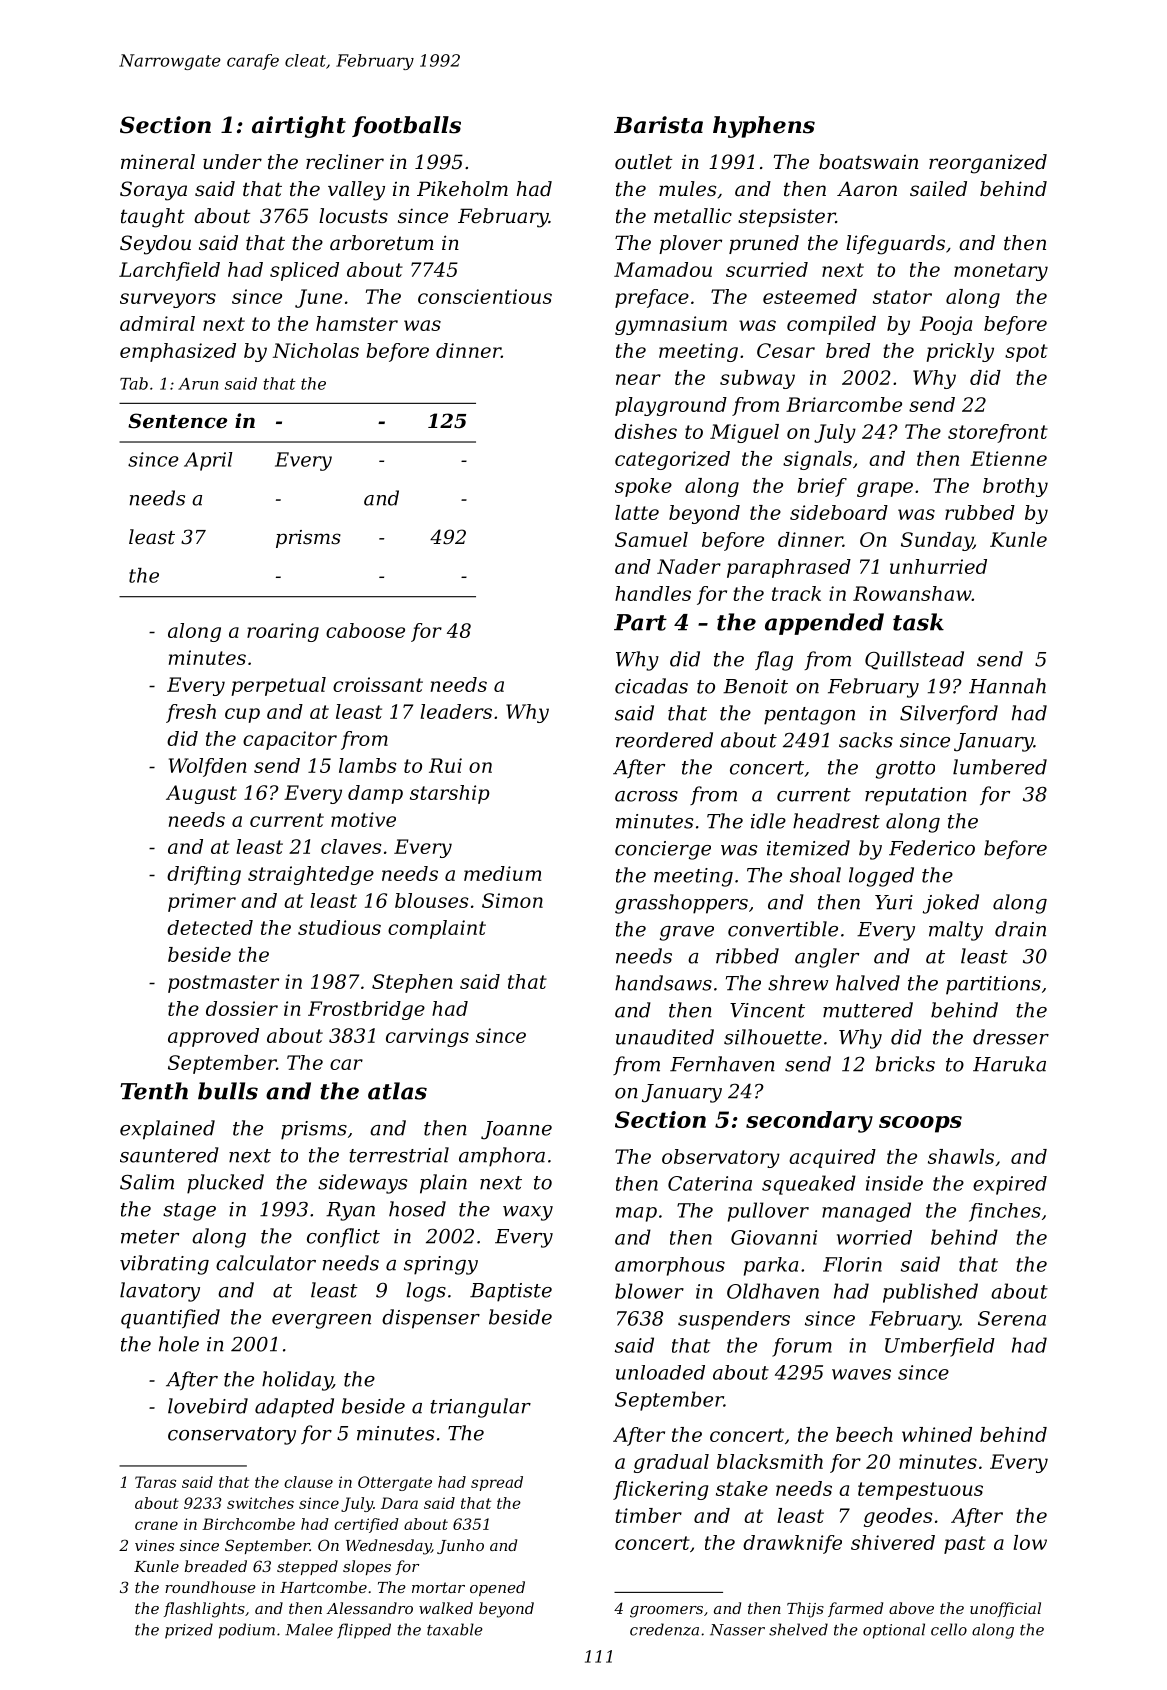 The image size is (1167, 1690). I want to click on taxable, so click(455, 1629).
